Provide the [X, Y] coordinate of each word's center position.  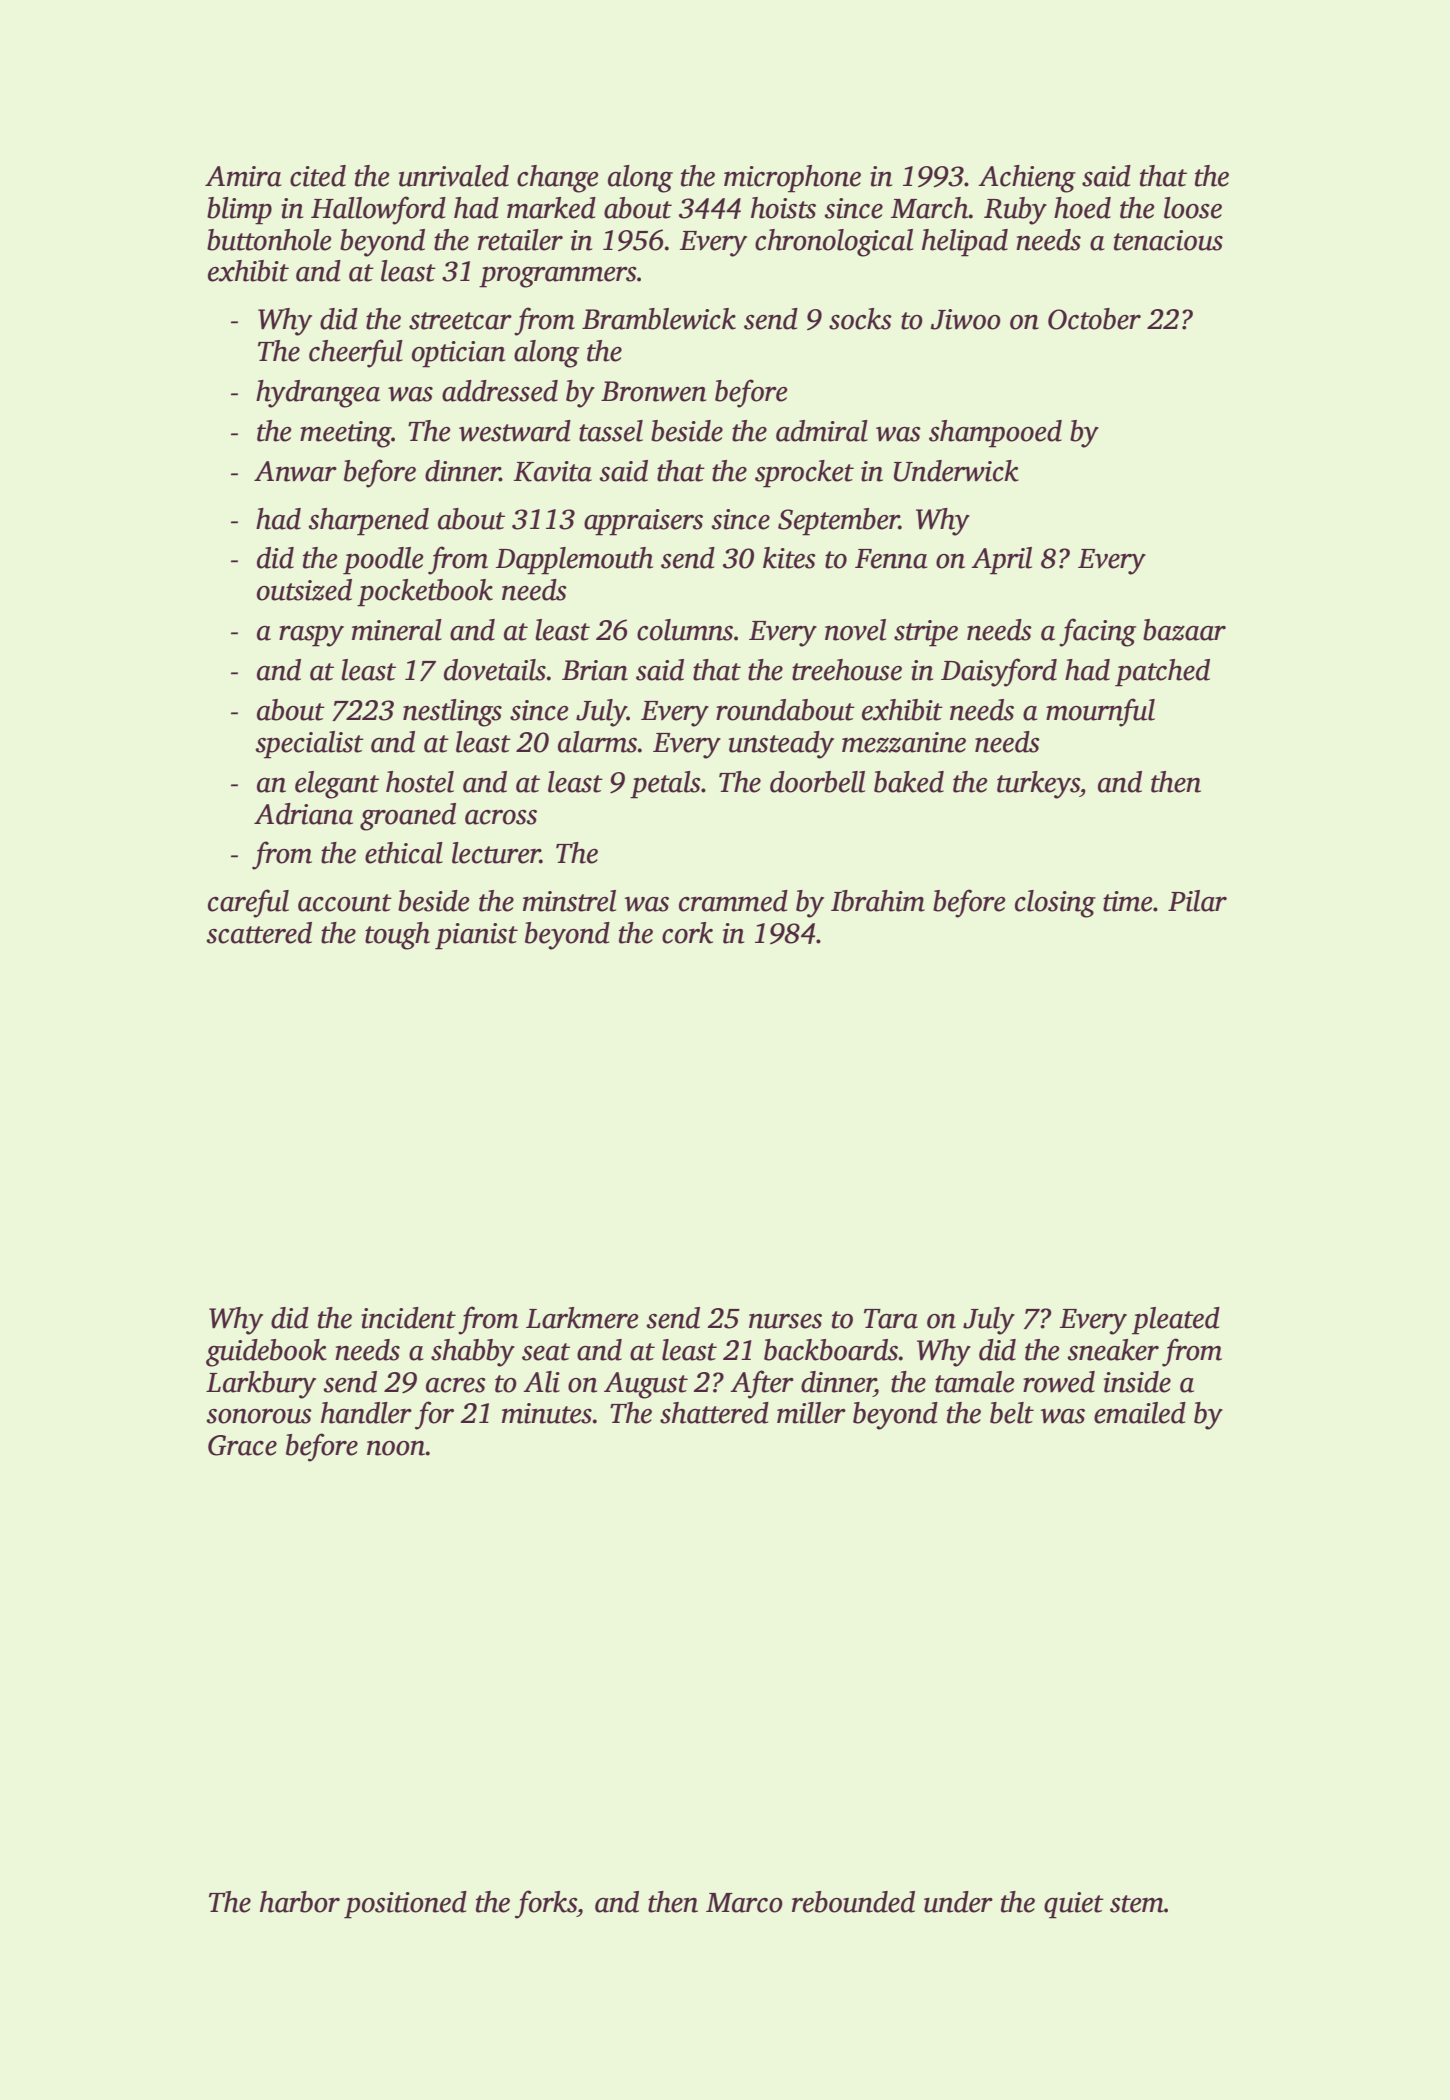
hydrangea [318, 394]
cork [687, 933]
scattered [259, 933]
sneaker [1113, 1350]
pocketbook [425, 593]
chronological [834, 243]
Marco [744, 1903]
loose [1193, 208]
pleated [1176, 1321]
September [838, 522]
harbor [300, 1902]
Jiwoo [966, 319]
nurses [785, 1321]
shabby [473, 1353]
